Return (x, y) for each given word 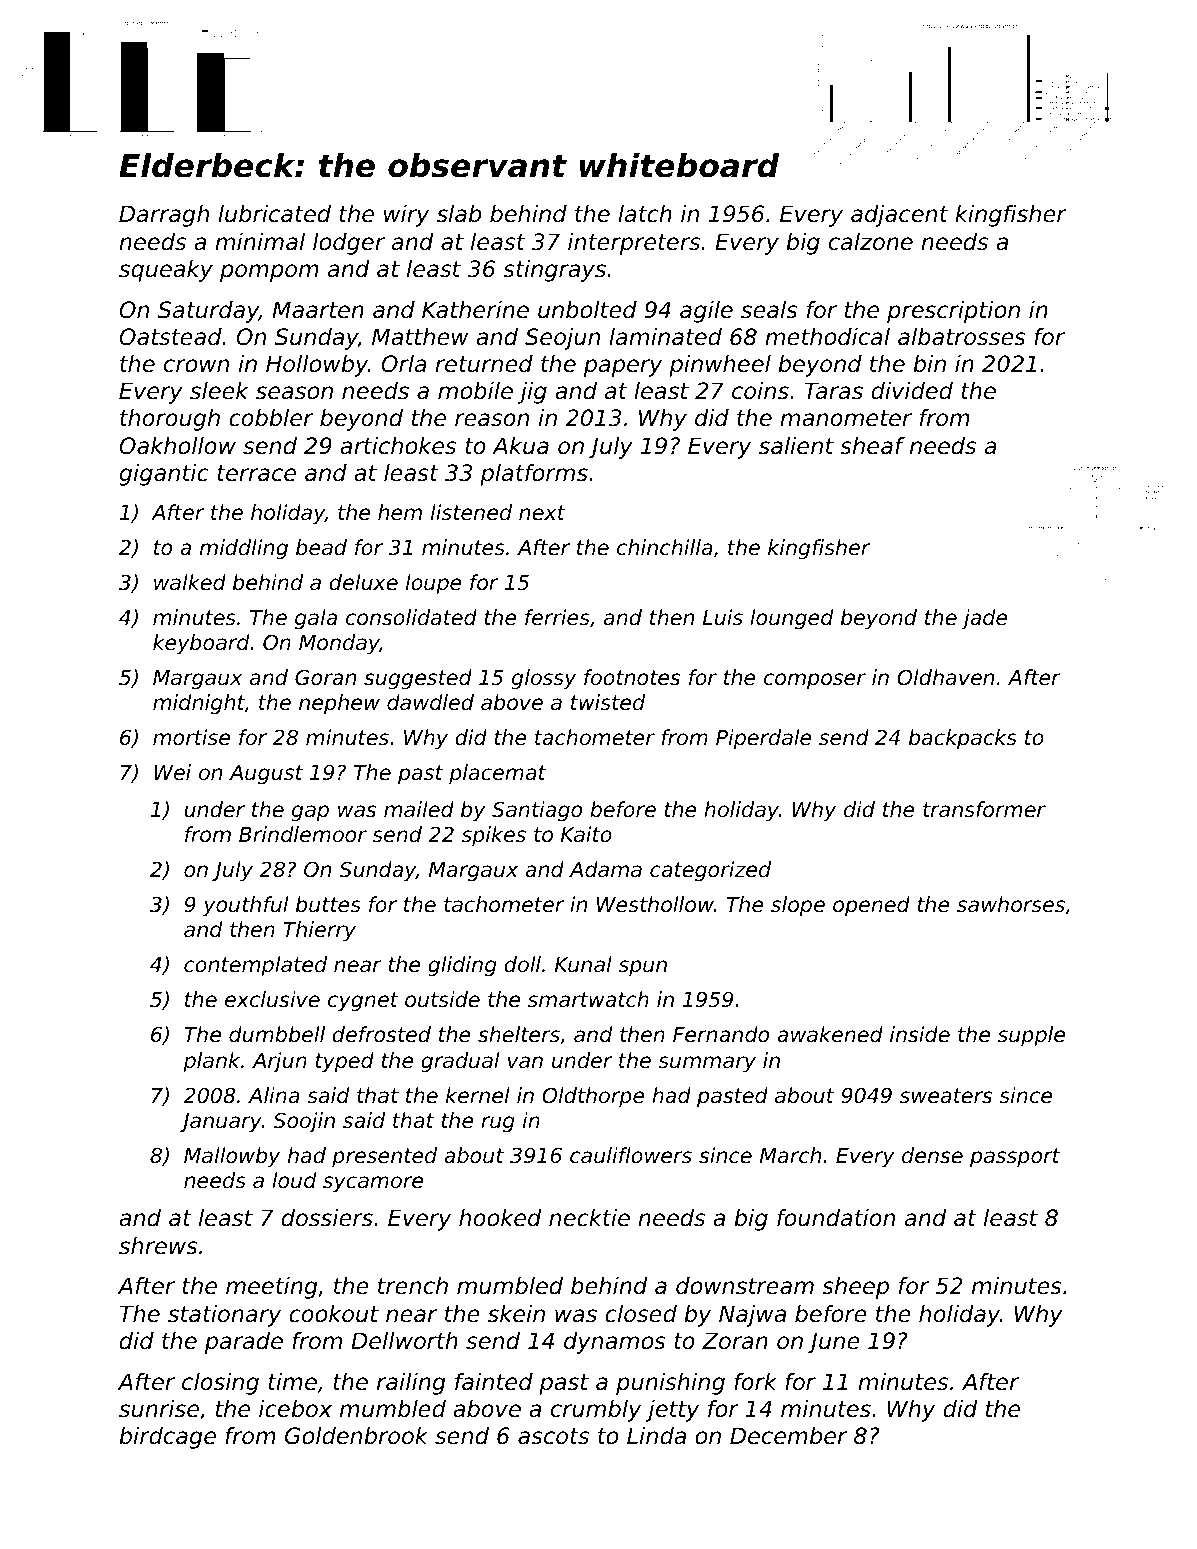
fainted (494, 1382)
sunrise (159, 1409)
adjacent (899, 216)
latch (645, 214)
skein (516, 1314)
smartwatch (588, 999)
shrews (158, 1246)
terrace (256, 473)
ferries (557, 617)
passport (1015, 1158)
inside (920, 1034)
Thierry (319, 931)
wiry (406, 216)
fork (755, 1382)
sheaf (872, 446)
